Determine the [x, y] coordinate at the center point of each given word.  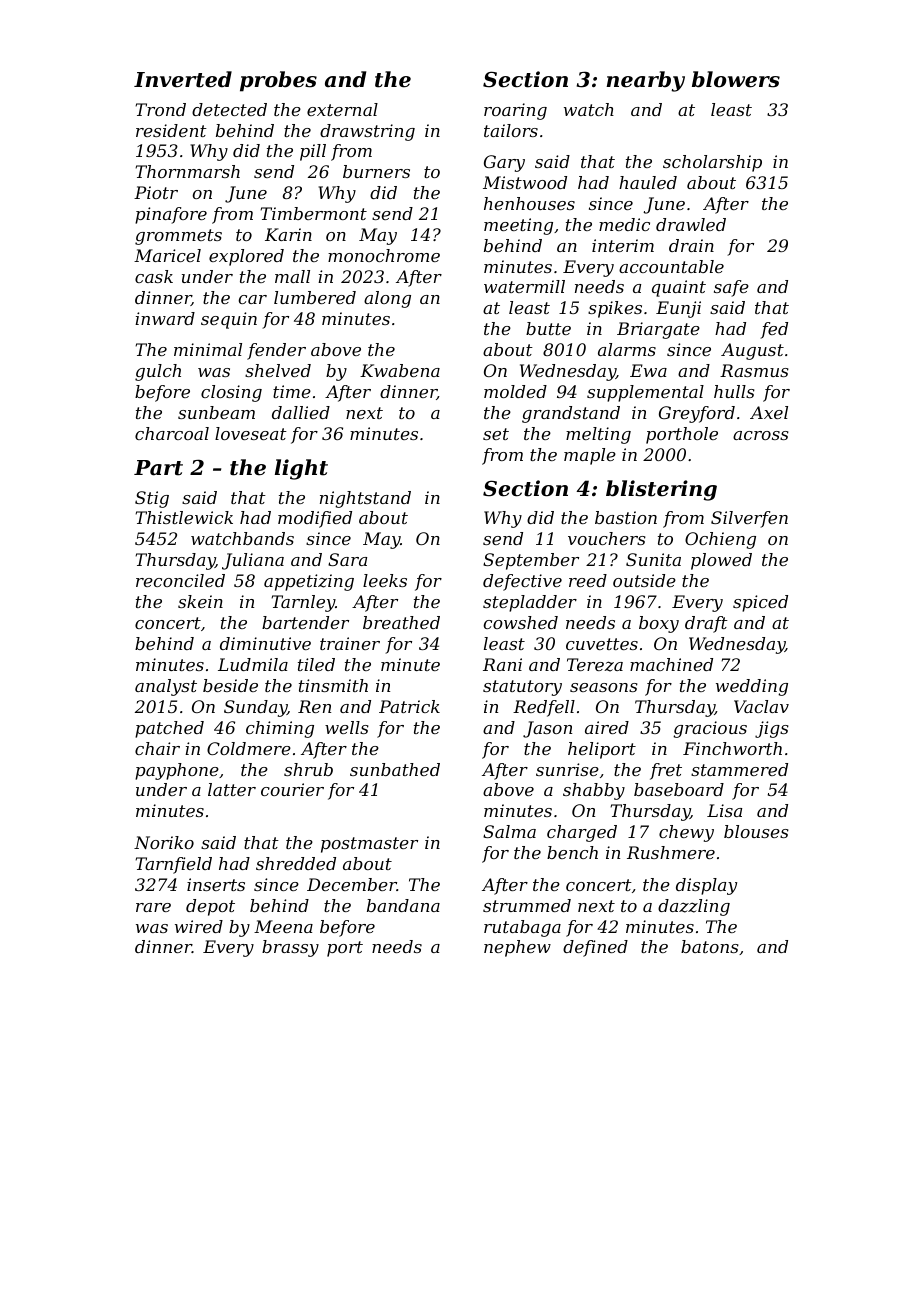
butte [548, 328]
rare [153, 907]
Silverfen [749, 519]
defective [522, 582]
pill [313, 152]
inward [165, 318]
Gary [504, 163]
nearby [645, 81]
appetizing [309, 582]
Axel [769, 412]
